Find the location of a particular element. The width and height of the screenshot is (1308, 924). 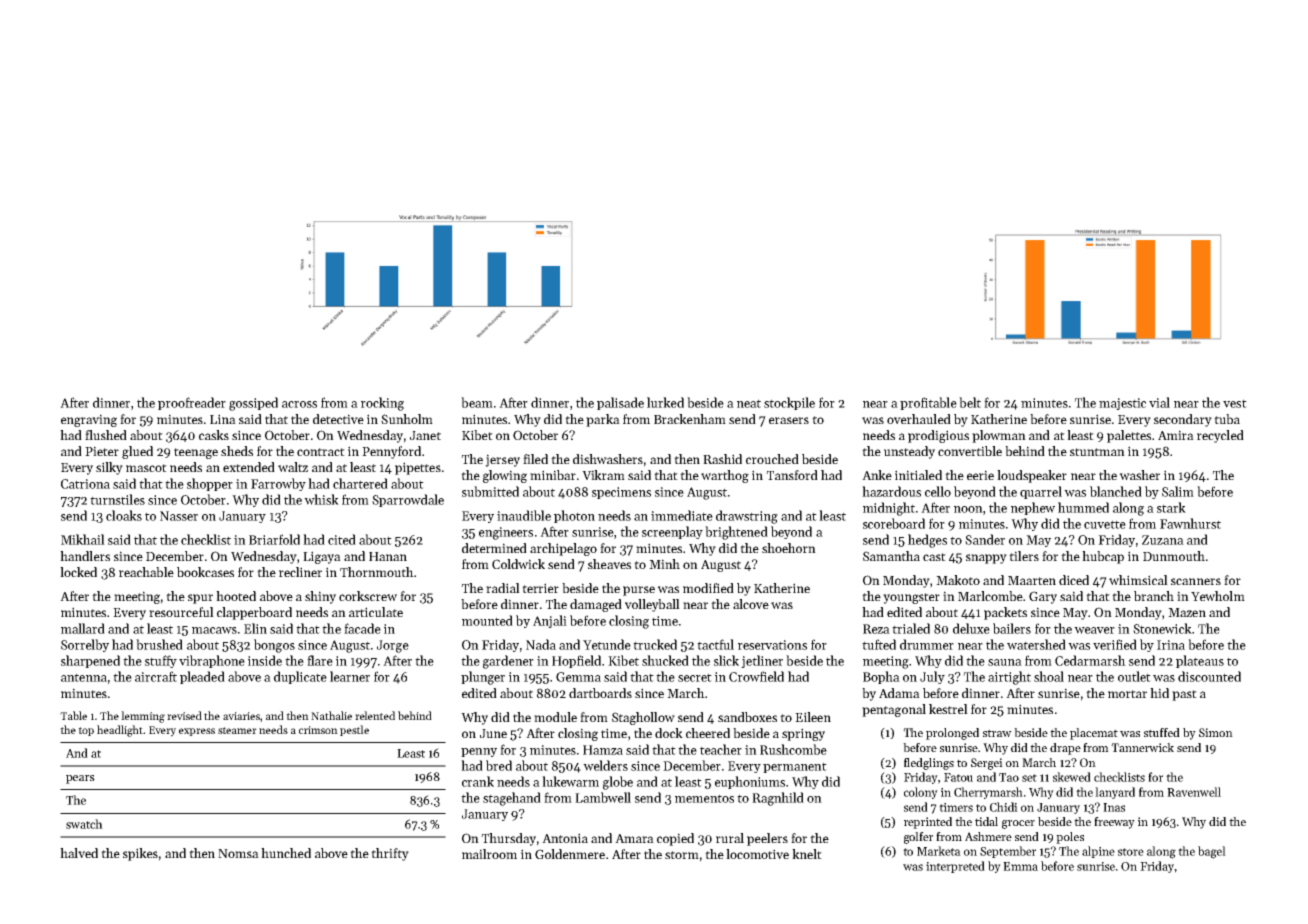

Nomsa is located at coordinates (238, 853).
